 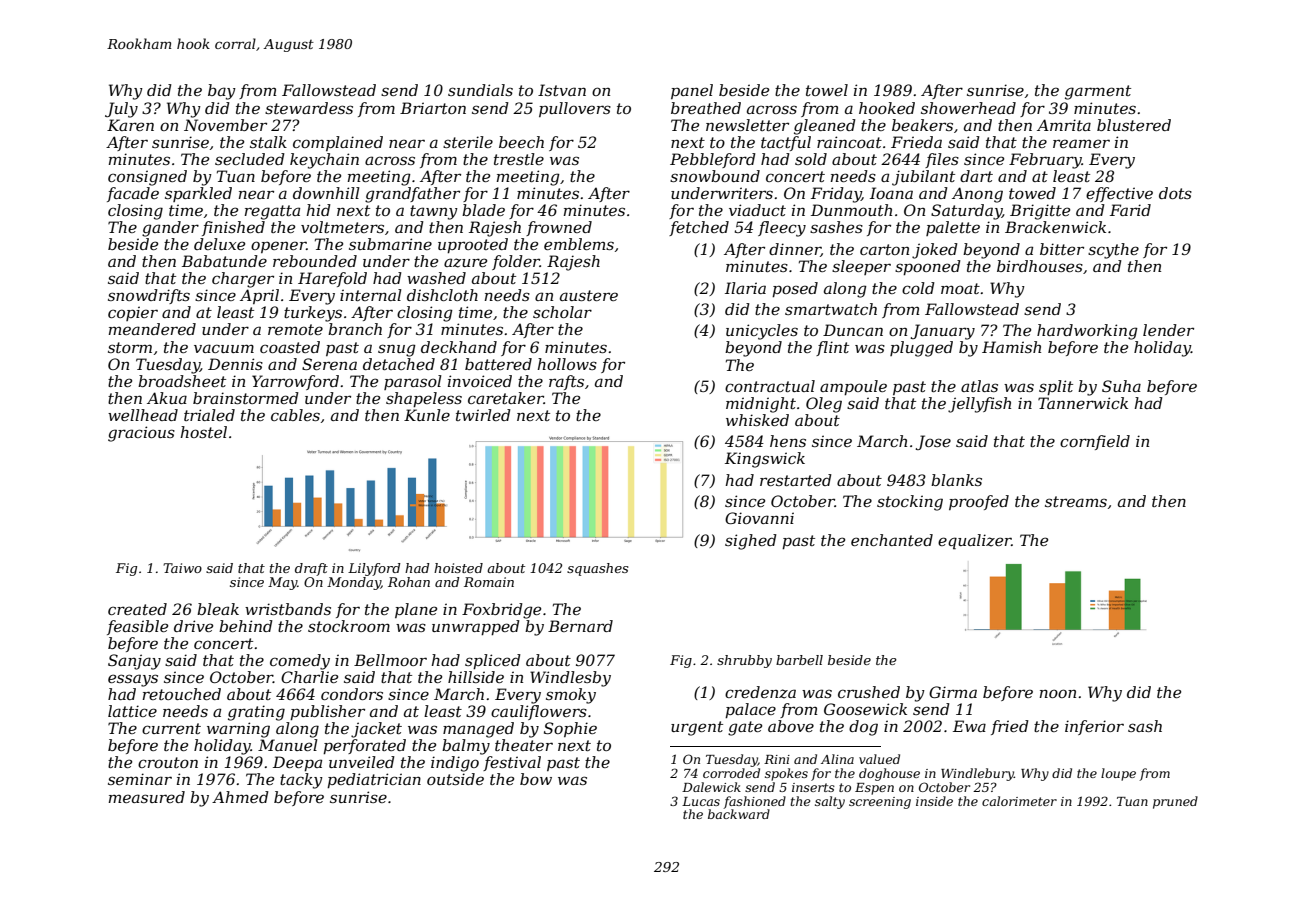 I want to click on retouched, so click(x=182, y=694).
